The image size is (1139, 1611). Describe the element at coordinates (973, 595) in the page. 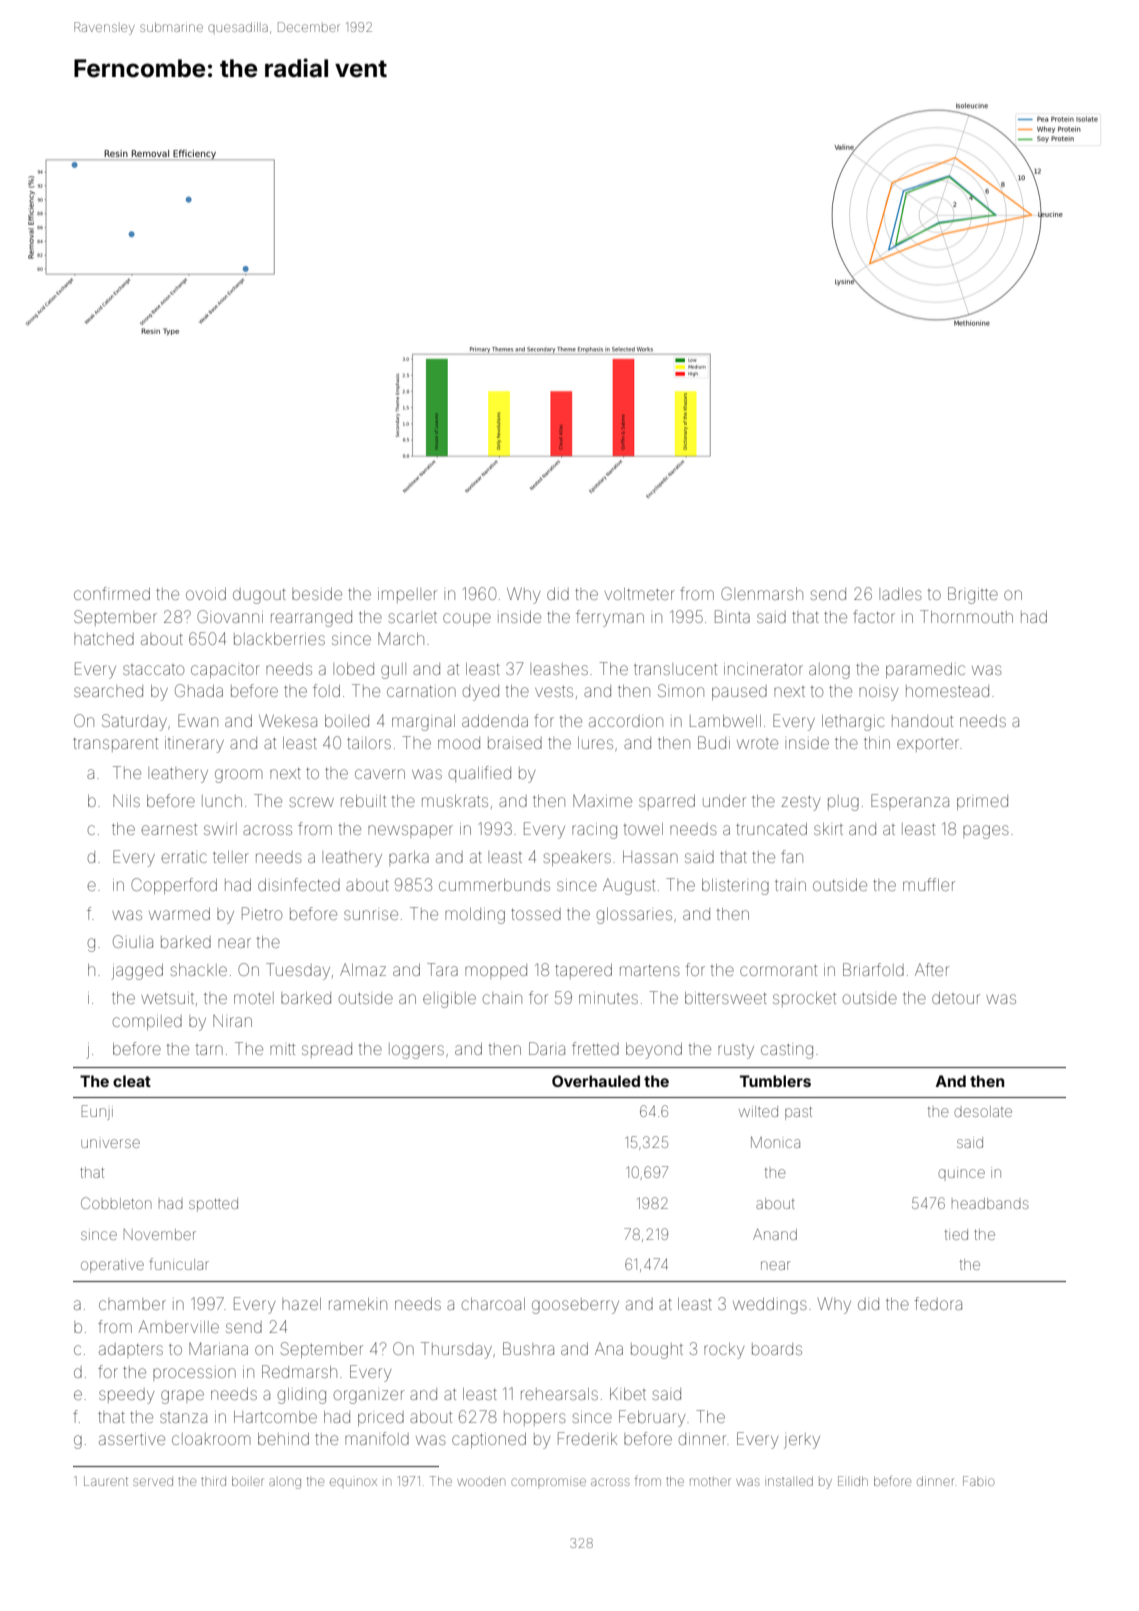

I see `Brigitte` at that location.
